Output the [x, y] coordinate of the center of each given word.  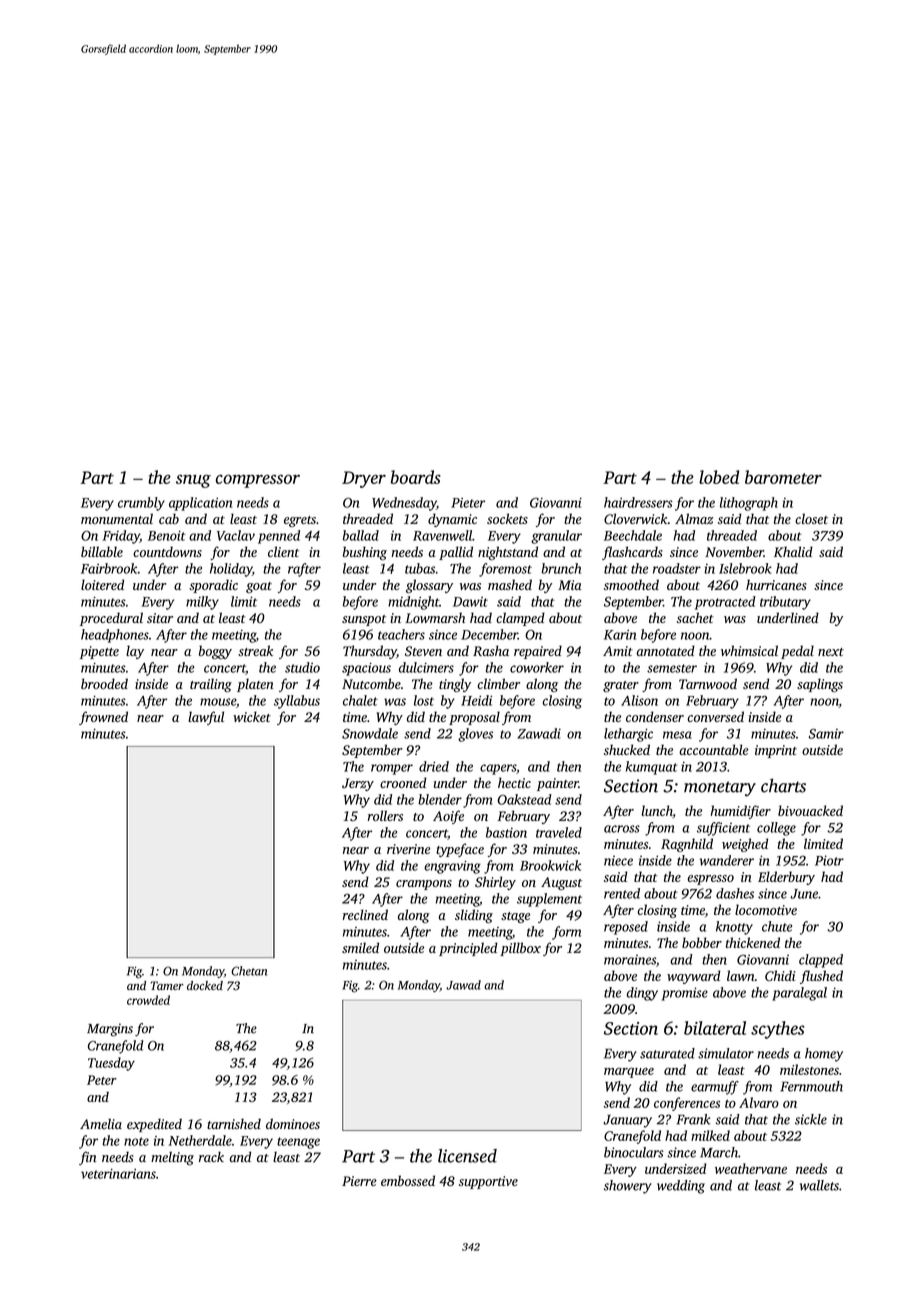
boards [415, 477]
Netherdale [200, 1140]
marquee [629, 1073]
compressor [258, 481]
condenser [655, 716]
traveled [559, 832]
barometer [783, 477]
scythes [778, 1030]
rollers [385, 815]
